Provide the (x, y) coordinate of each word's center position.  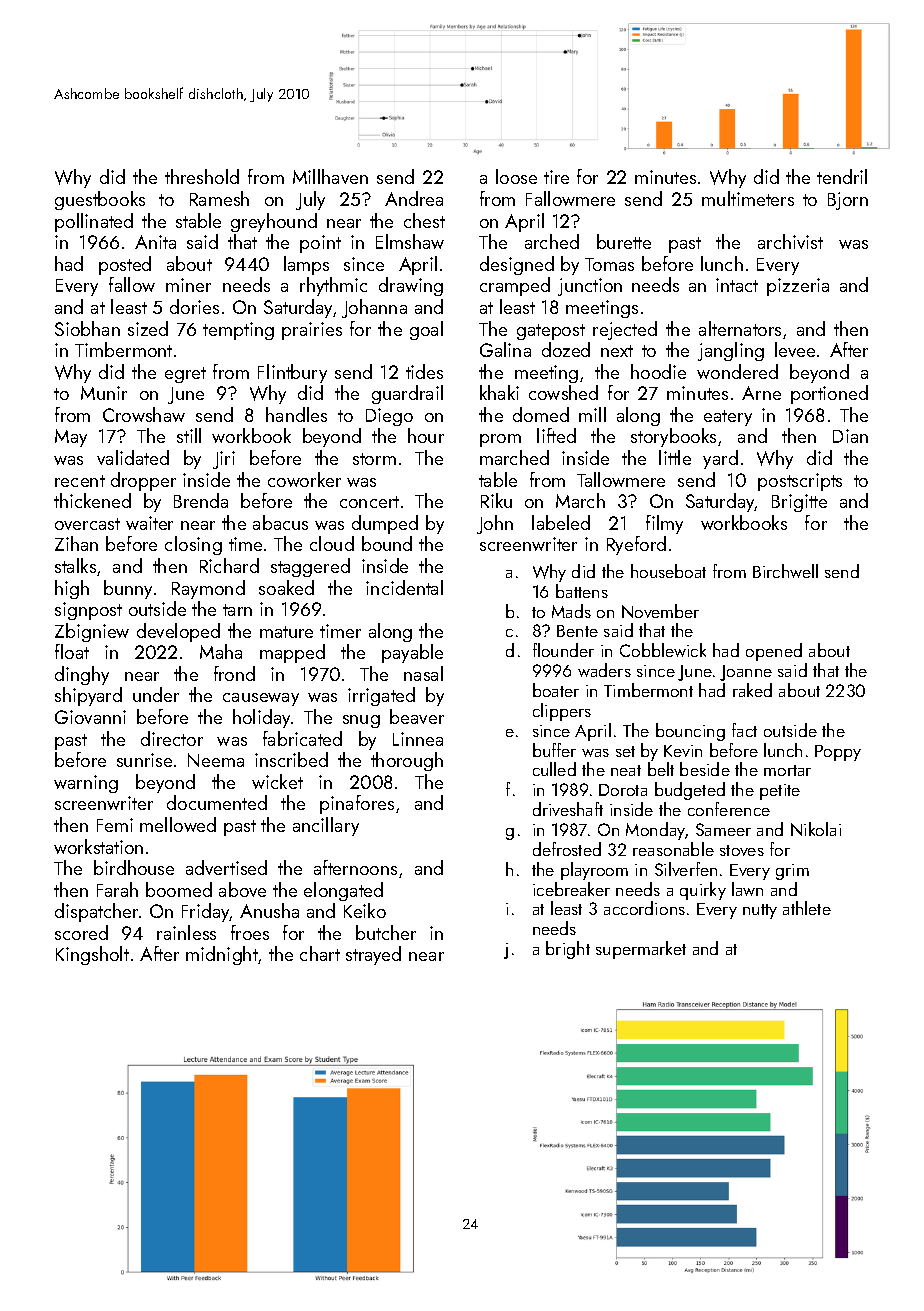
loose (516, 176)
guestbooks (100, 200)
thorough (407, 761)
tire (556, 177)
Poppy (838, 753)
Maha (221, 651)
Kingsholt (92, 955)
